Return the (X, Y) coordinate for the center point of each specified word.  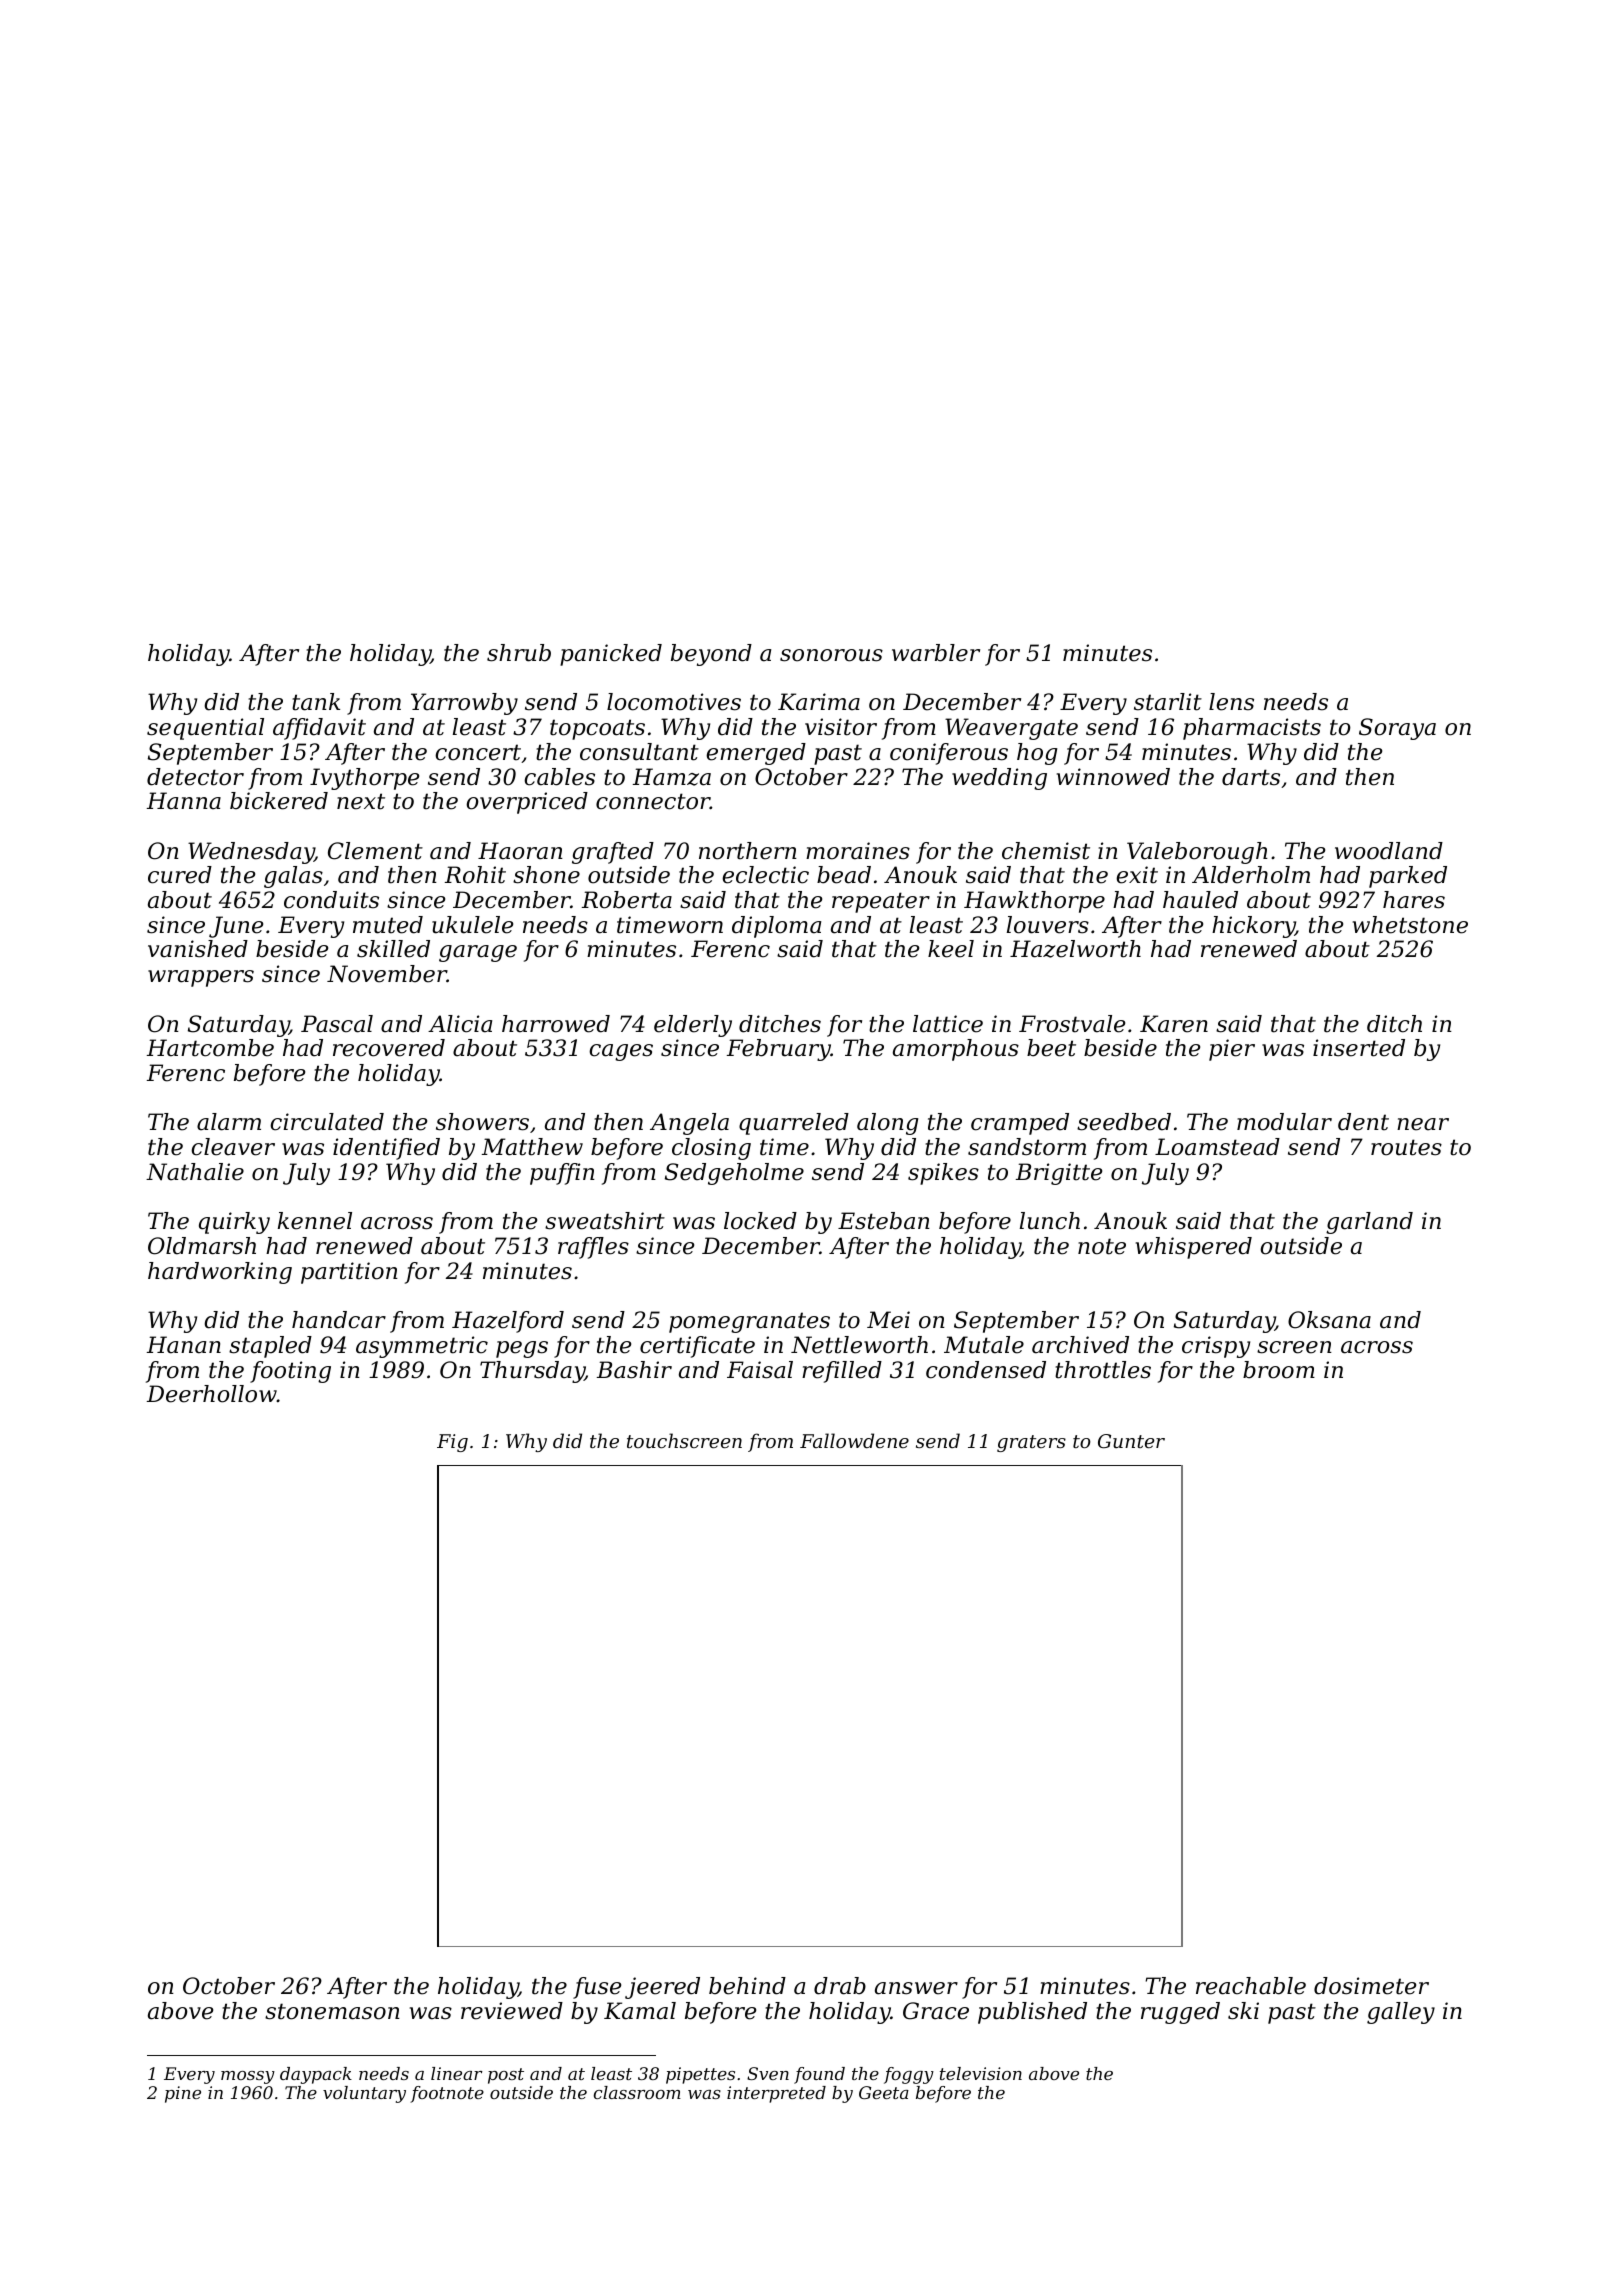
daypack (316, 2075)
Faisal (760, 1370)
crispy (1216, 1347)
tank (316, 702)
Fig (452, 1443)
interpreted (776, 2094)
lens (1231, 702)
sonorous (831, 655)
